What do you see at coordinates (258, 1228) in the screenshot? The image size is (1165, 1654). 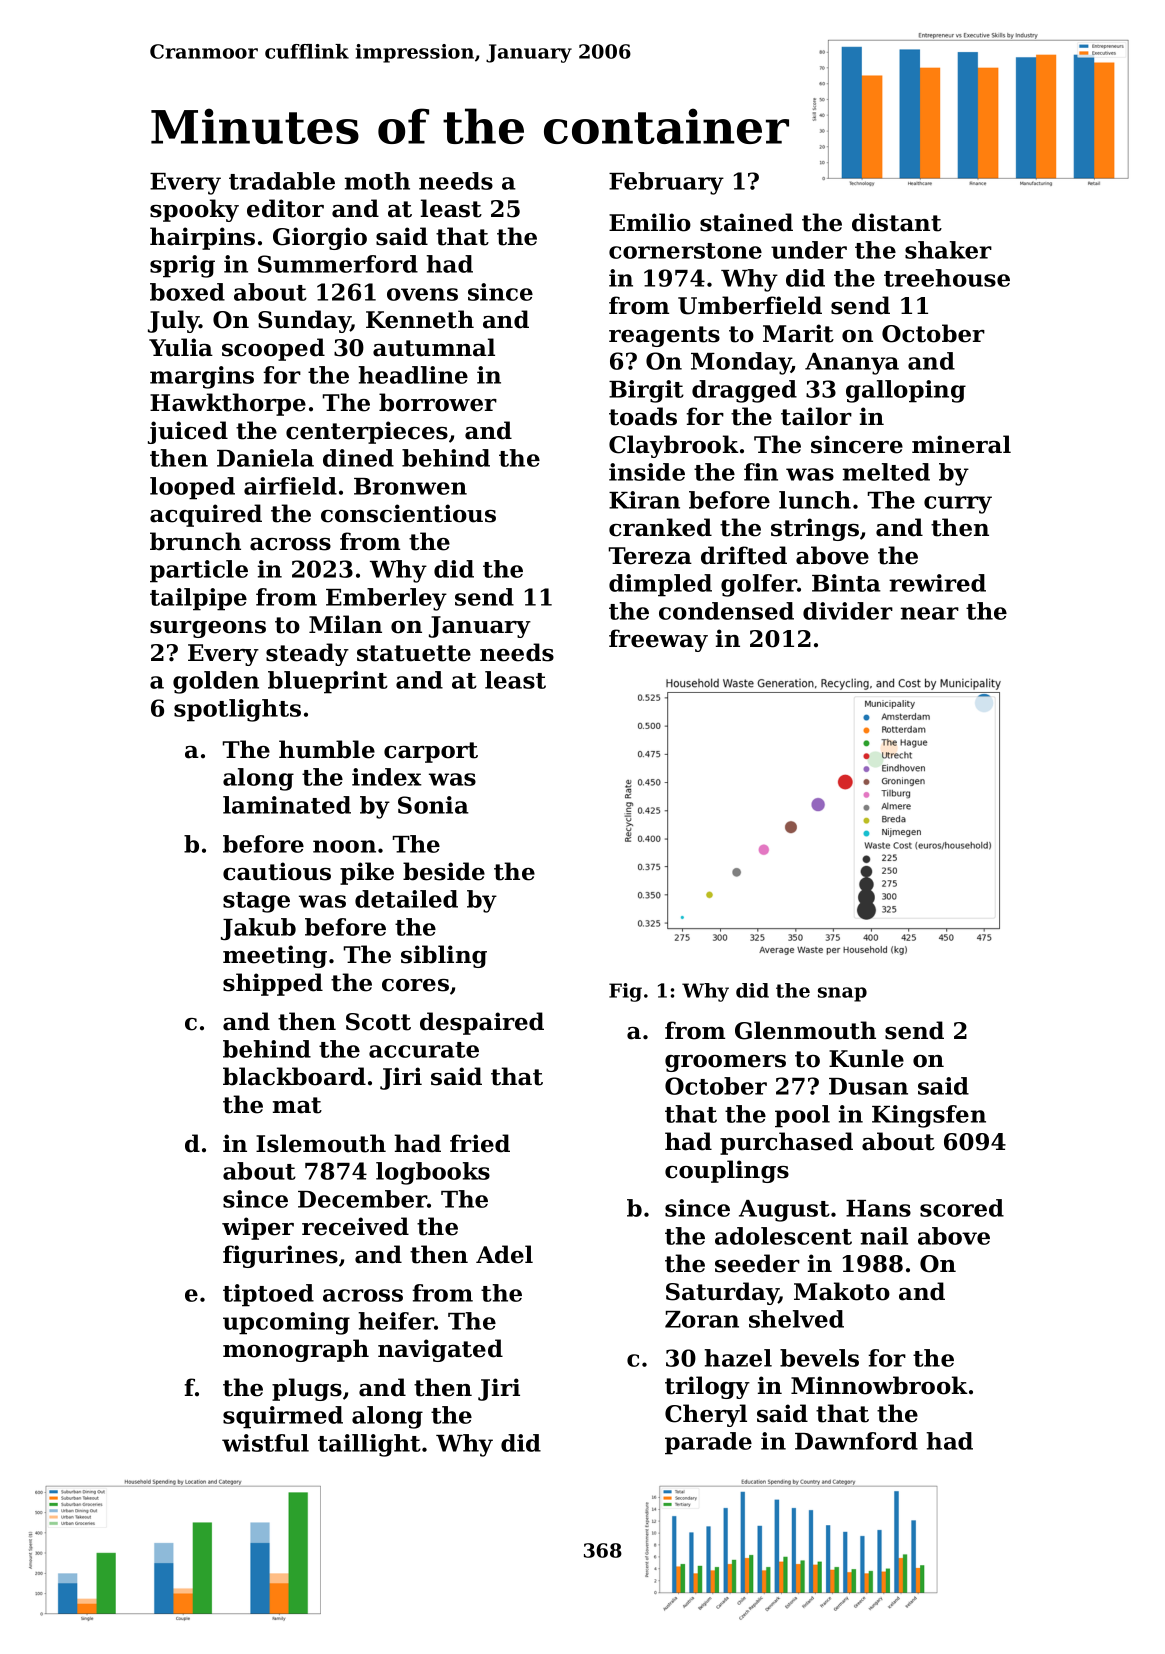 I see `wiper` at bounding box center [258, 1228].
